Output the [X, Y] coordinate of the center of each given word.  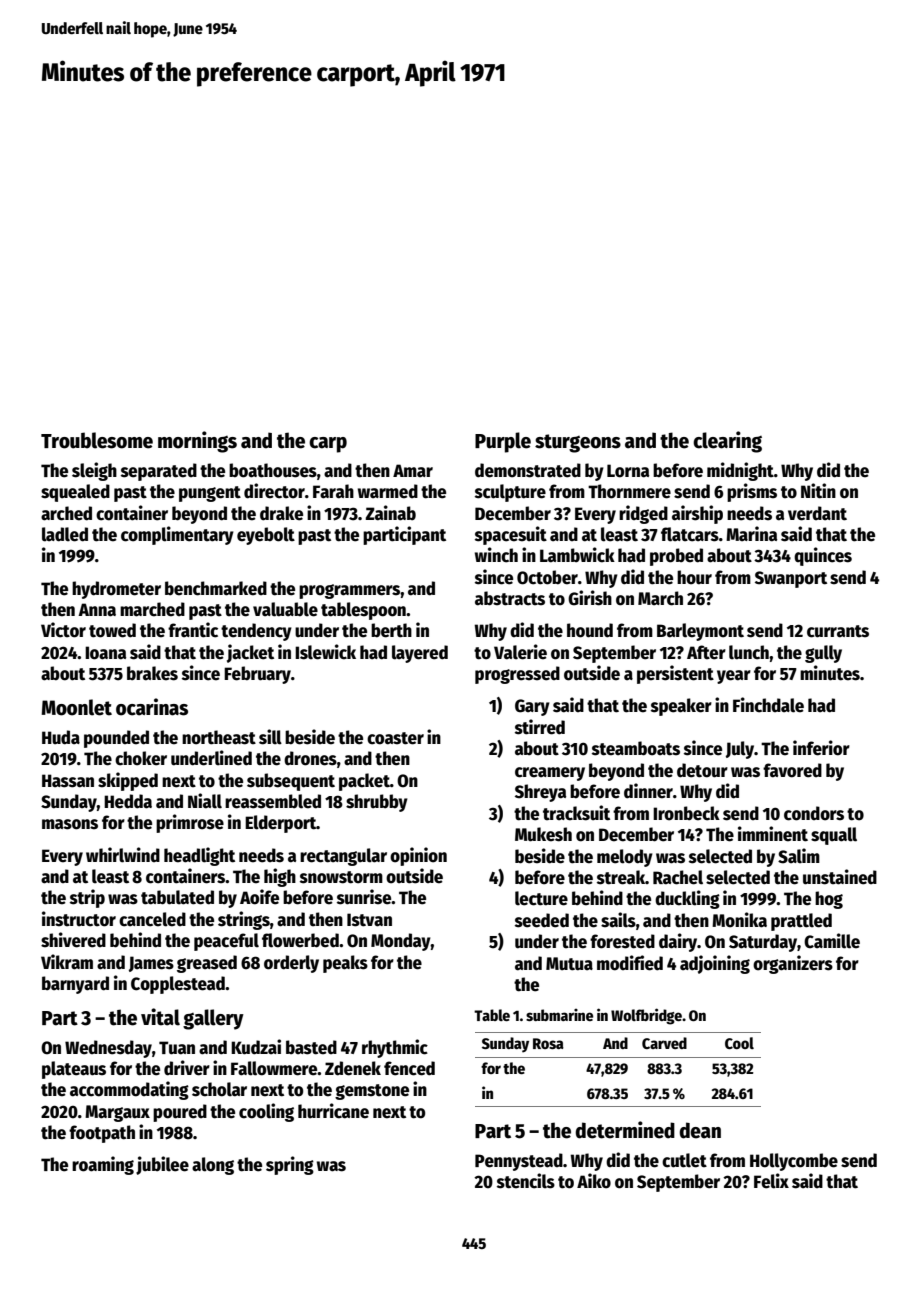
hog [829, 900]
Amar [413, 471]
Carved [664, 1043]
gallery [213, 1019]
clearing [727, 442]
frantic [193, 630]
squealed [75, 493]
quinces [823, 556]
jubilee [162, 1165]
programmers [349, 591]
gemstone [372, 1092]
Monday [401, 942]
